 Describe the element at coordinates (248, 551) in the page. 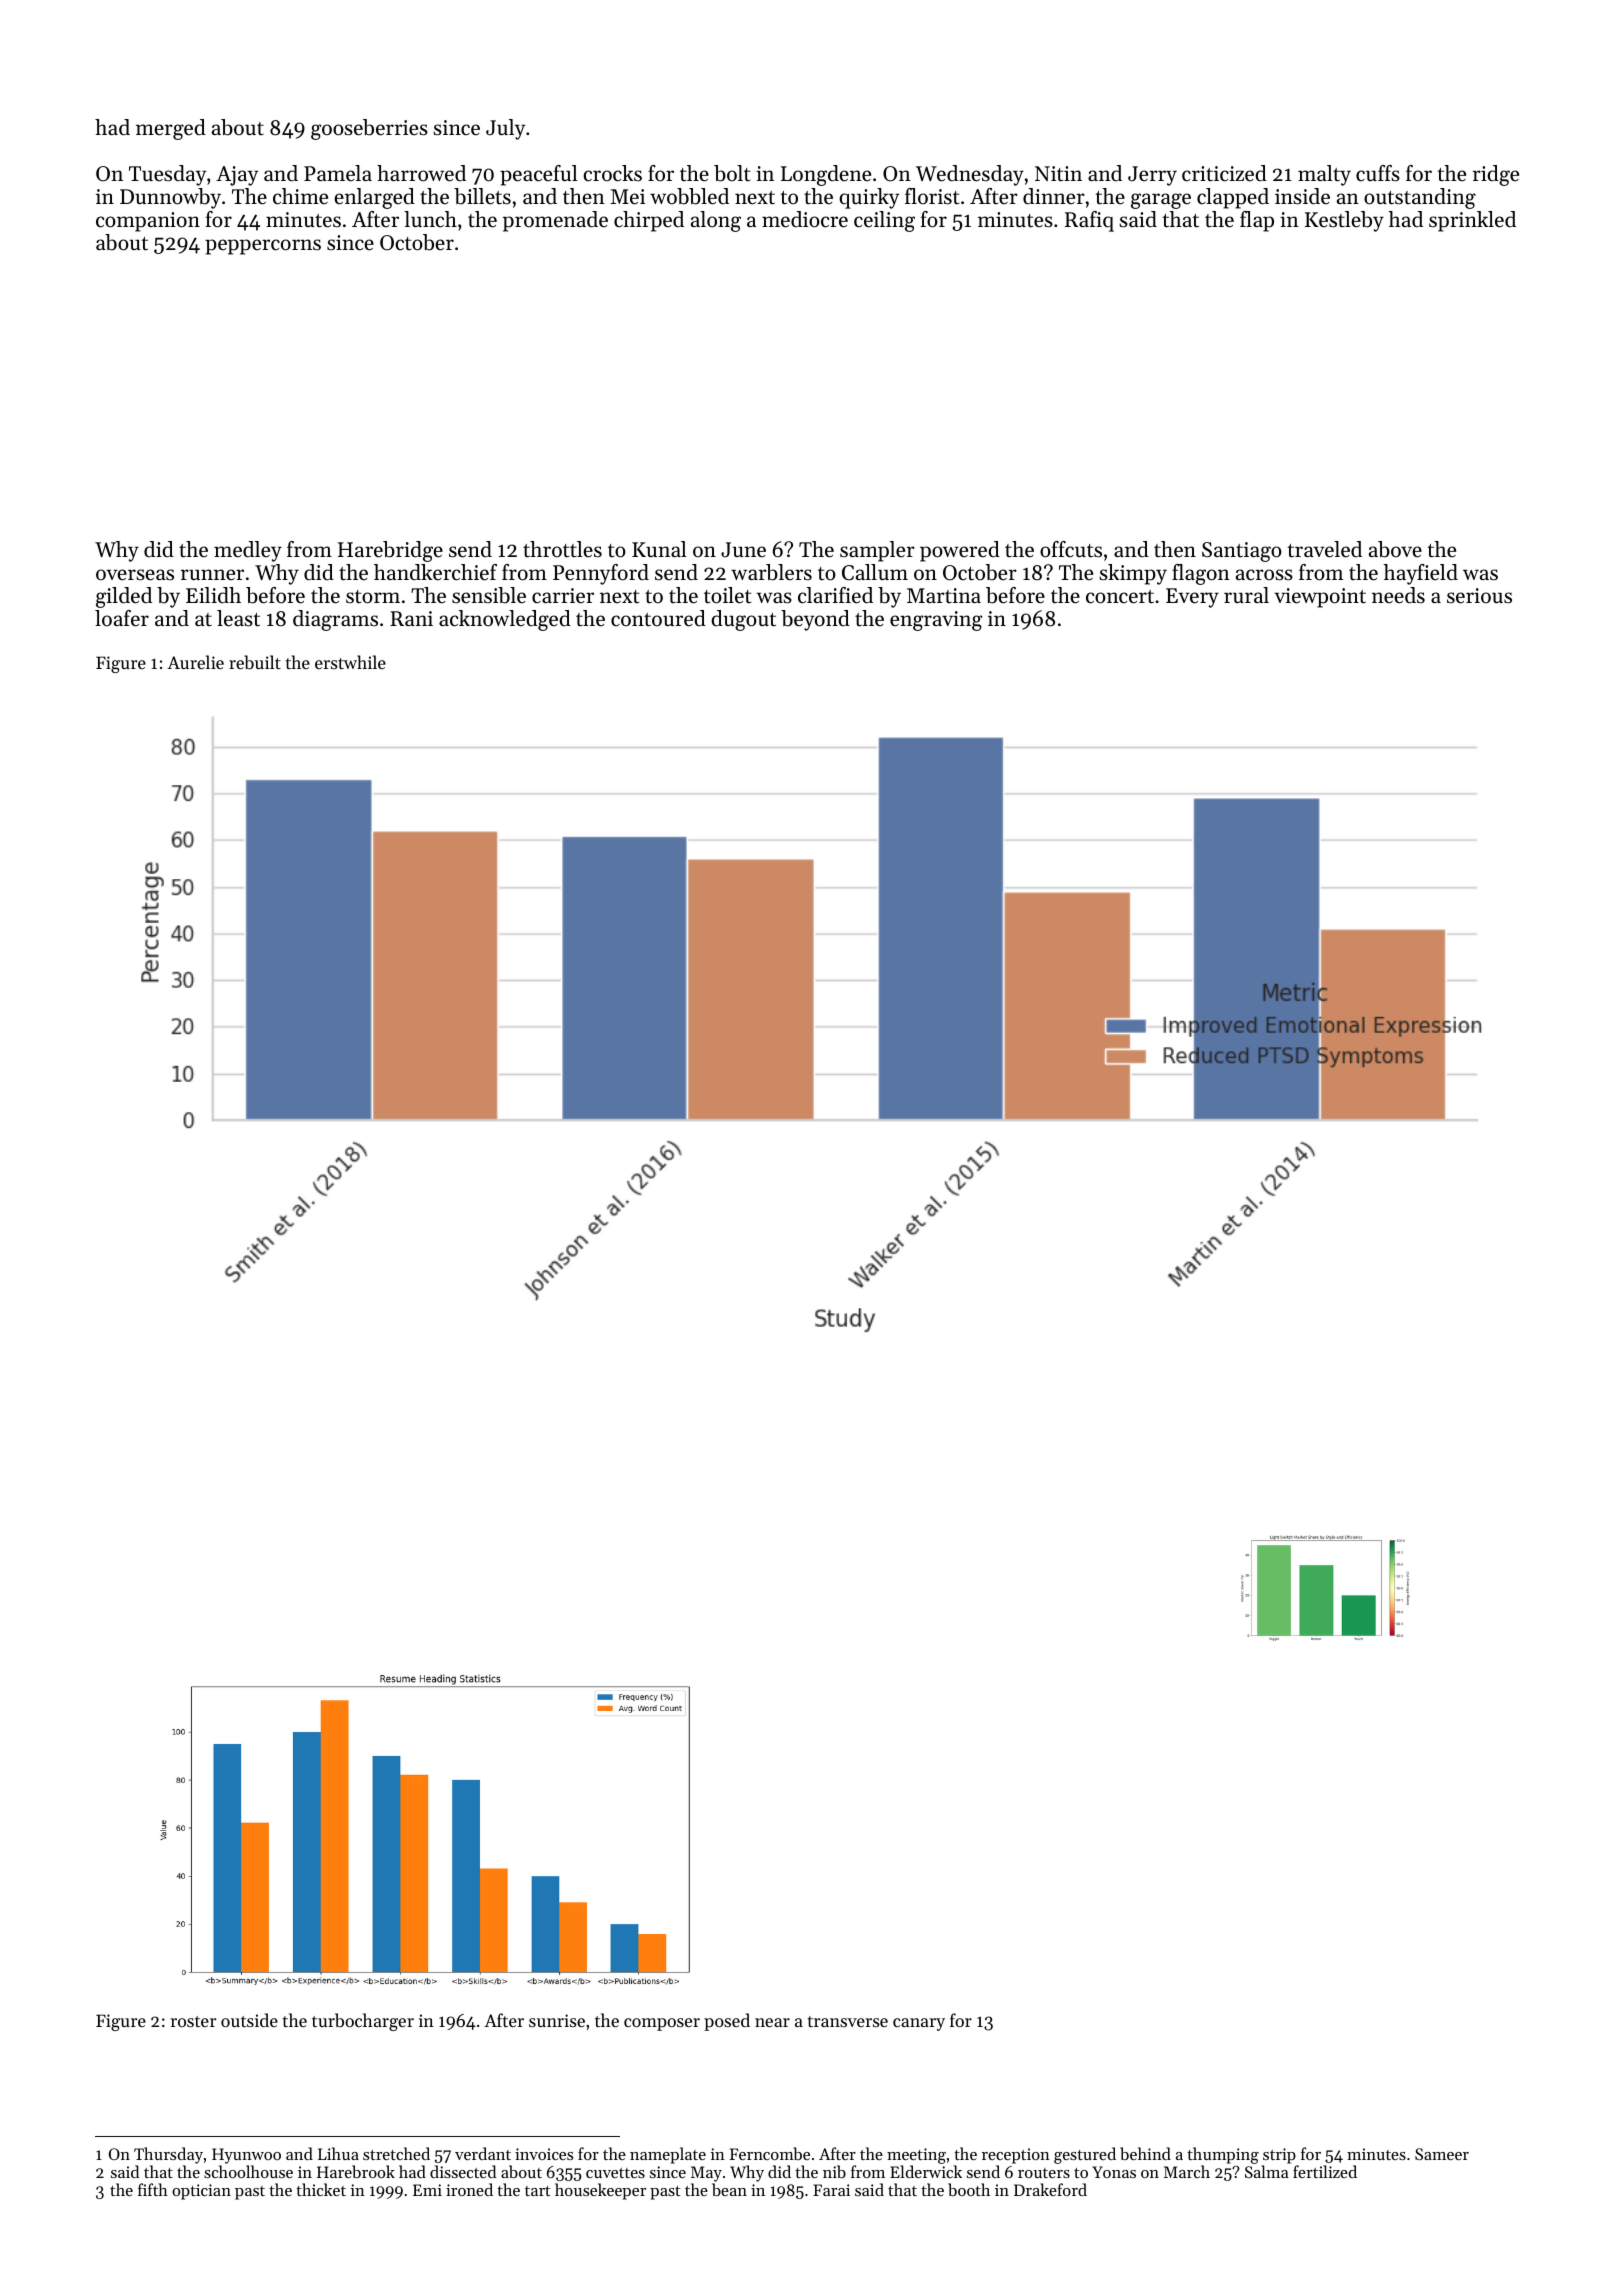

I see `medley` at that location.
